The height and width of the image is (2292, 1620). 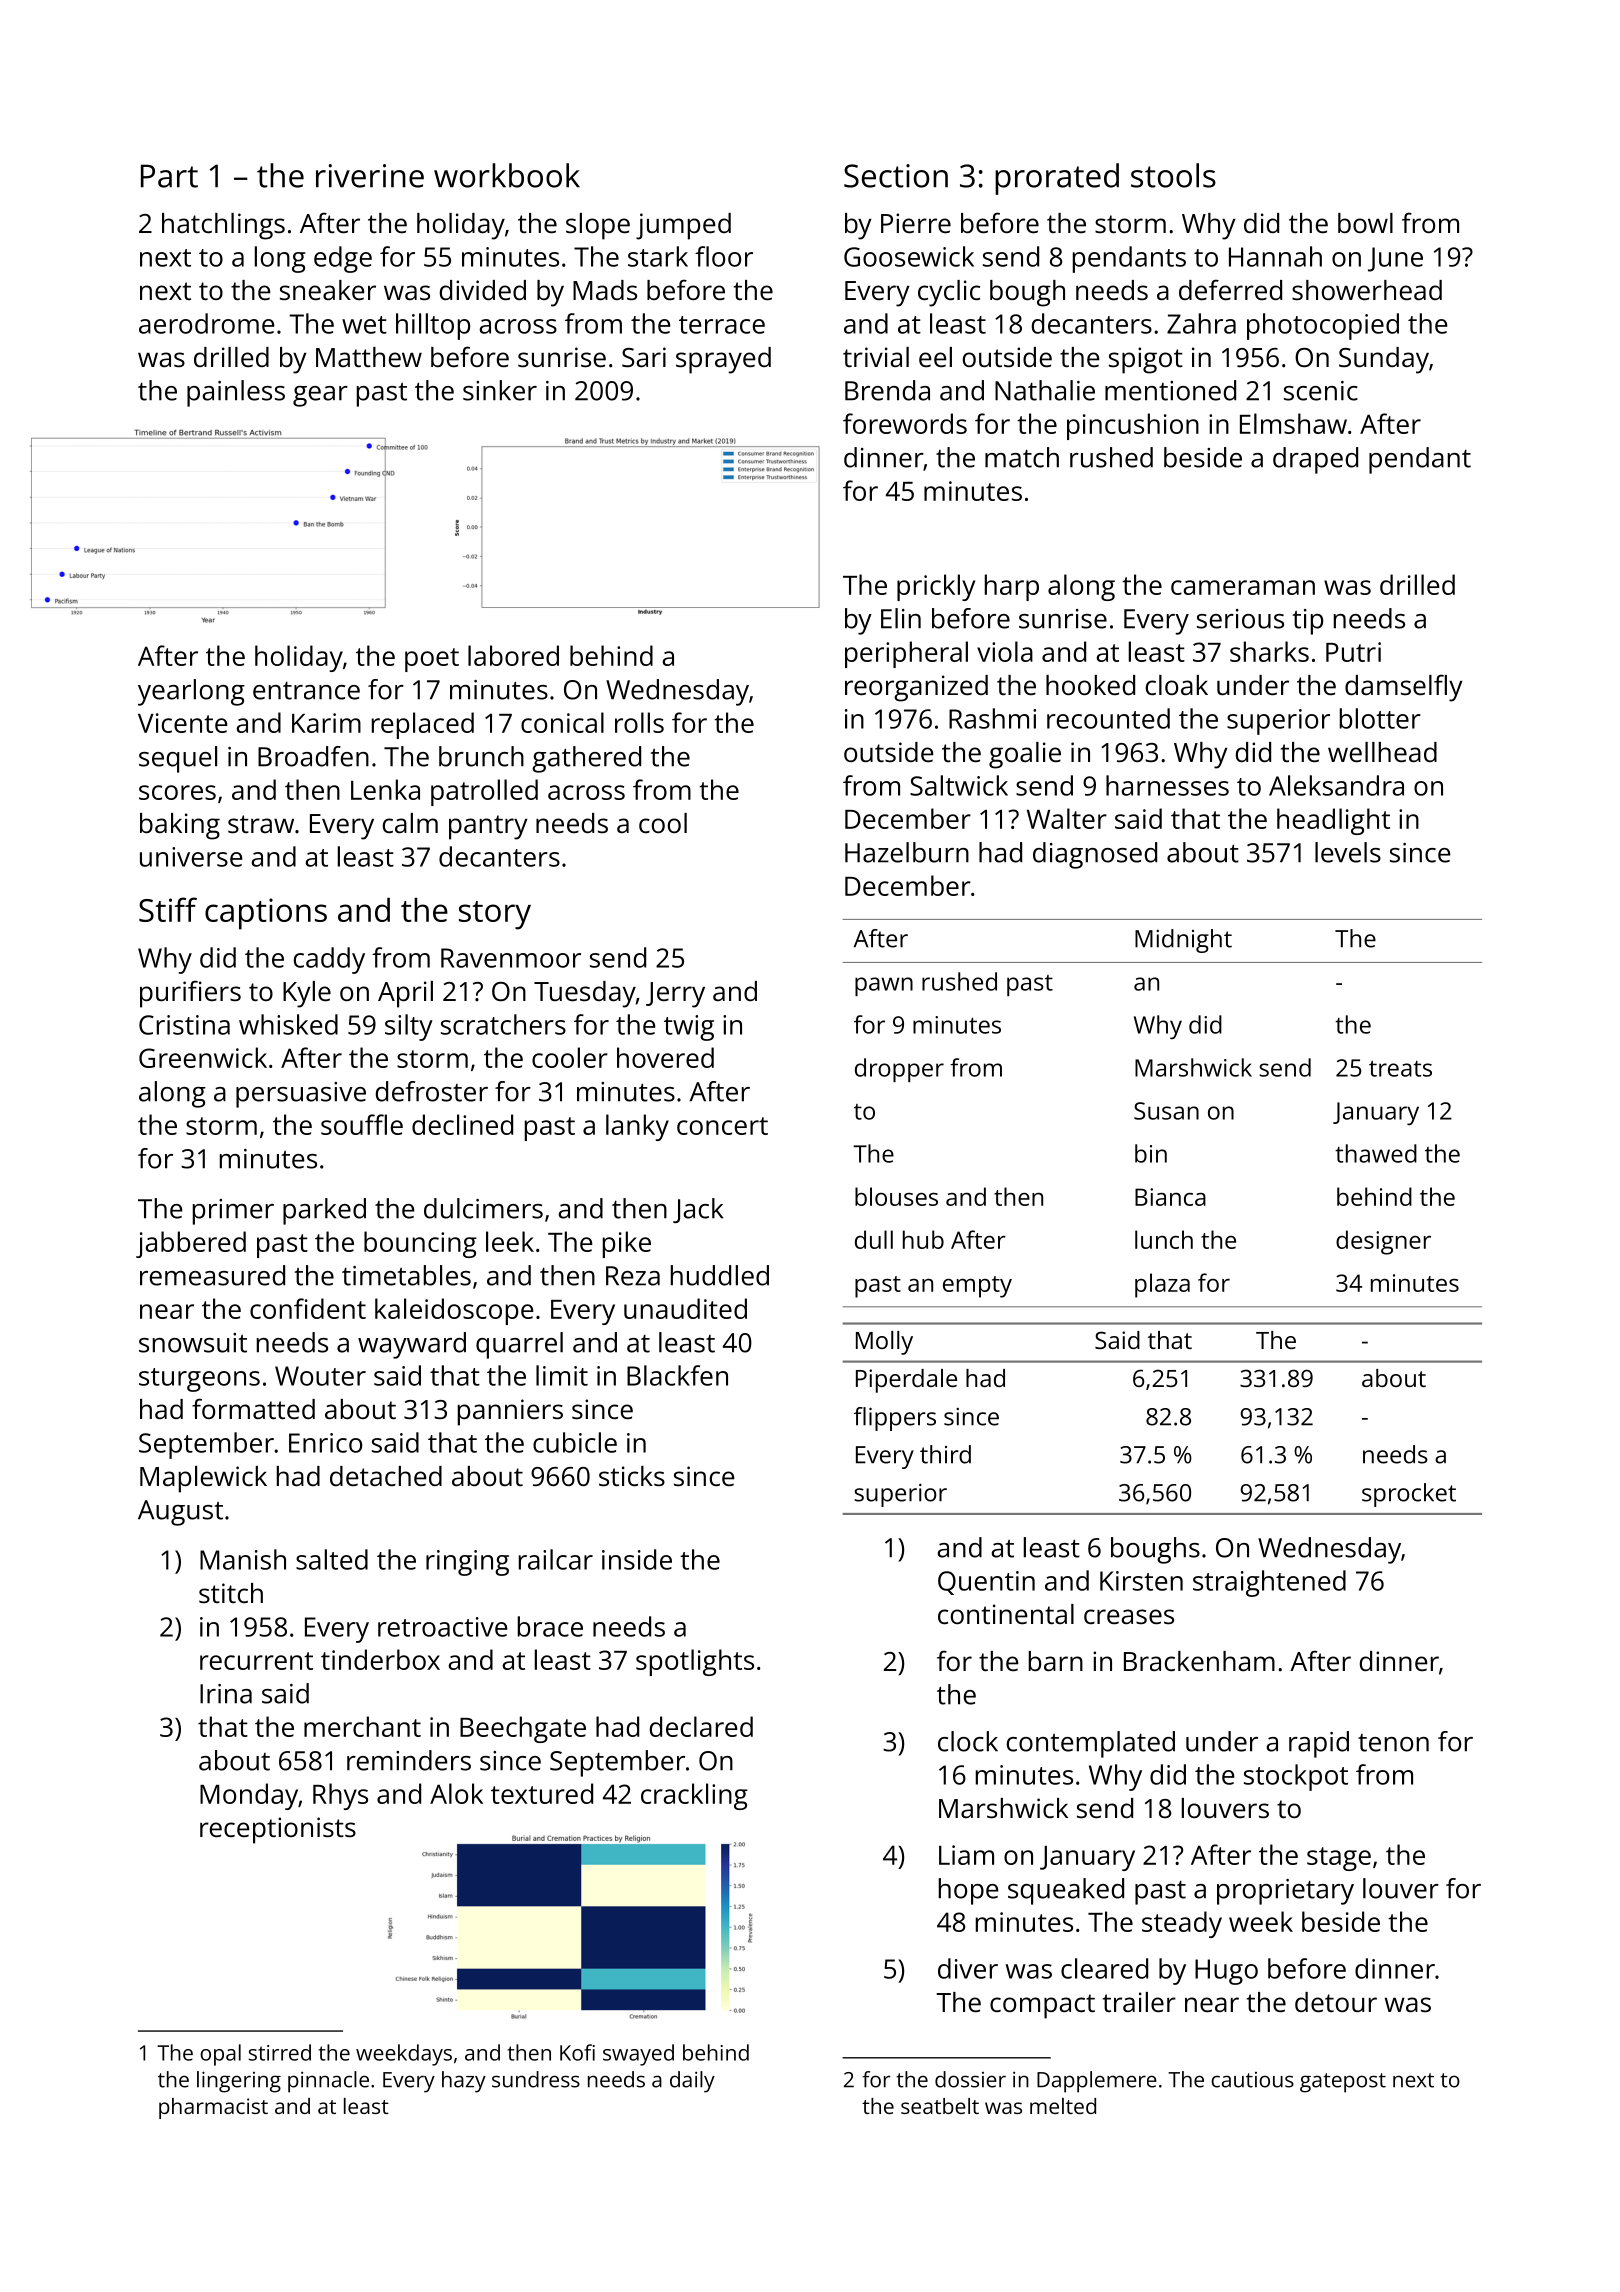 I want to click on pharmacist, so click(x=213, y=2108).
